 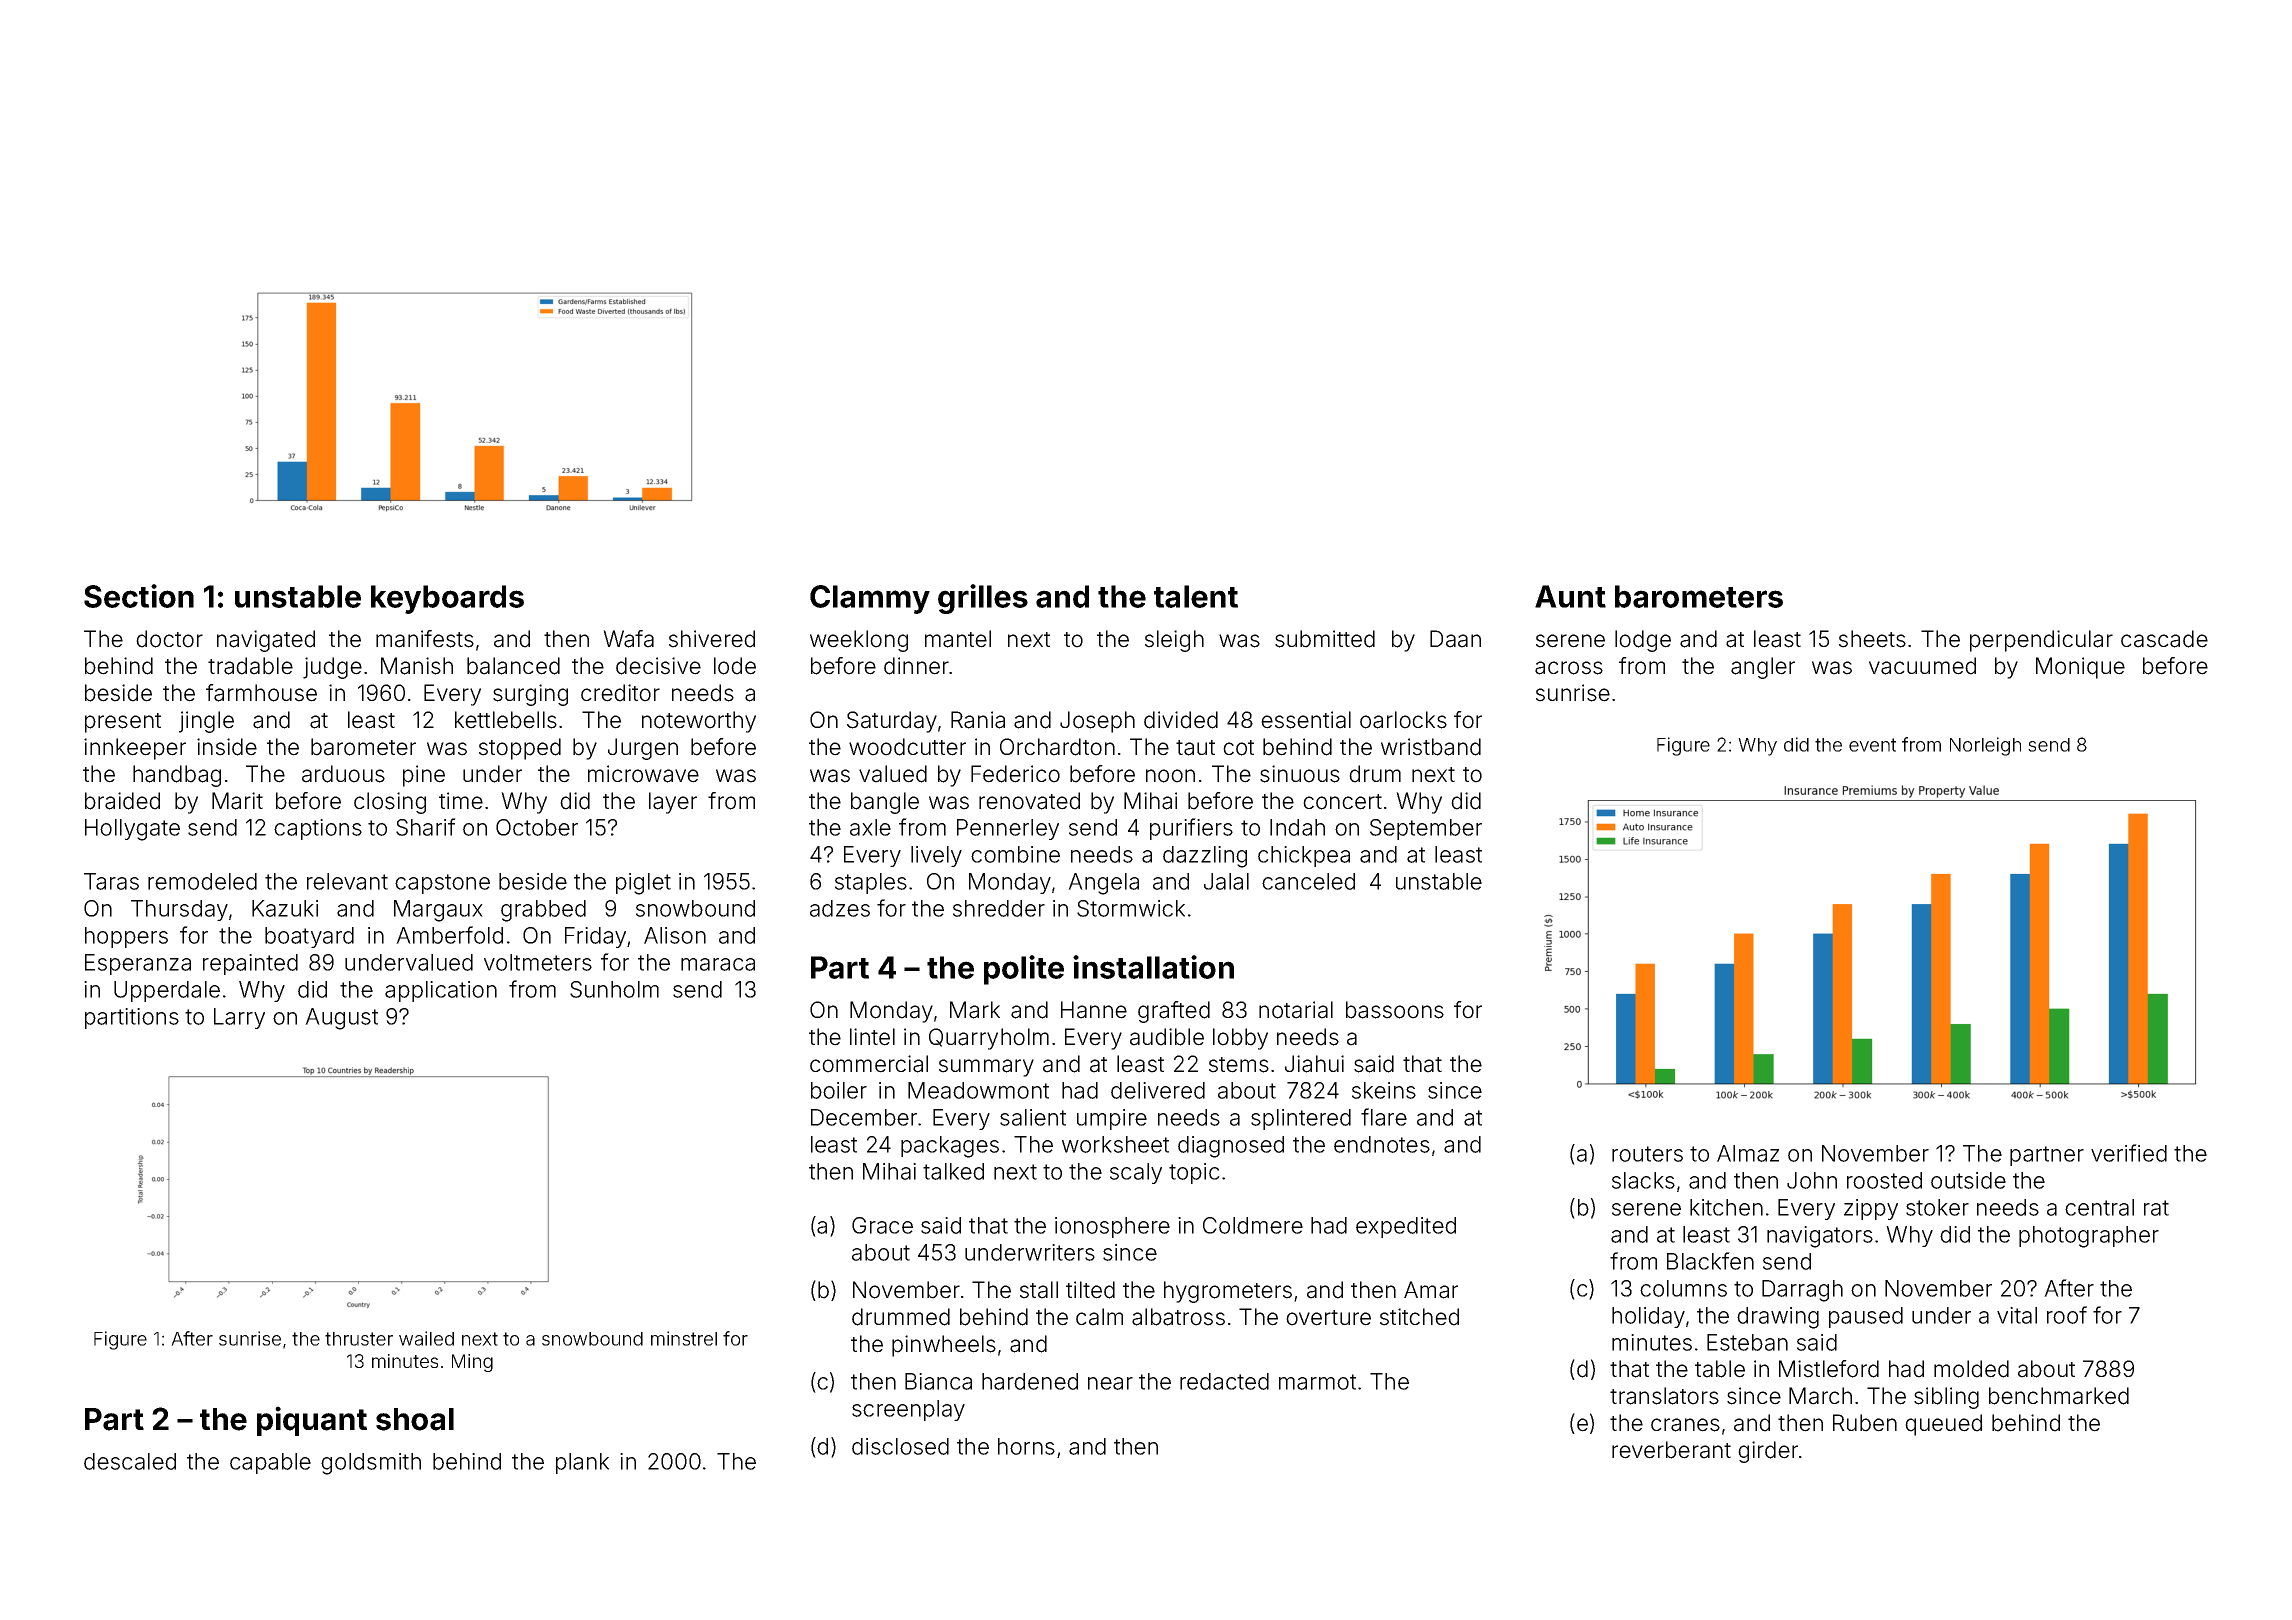 I want to click on sinuous, so click(x=1300, y=774).
